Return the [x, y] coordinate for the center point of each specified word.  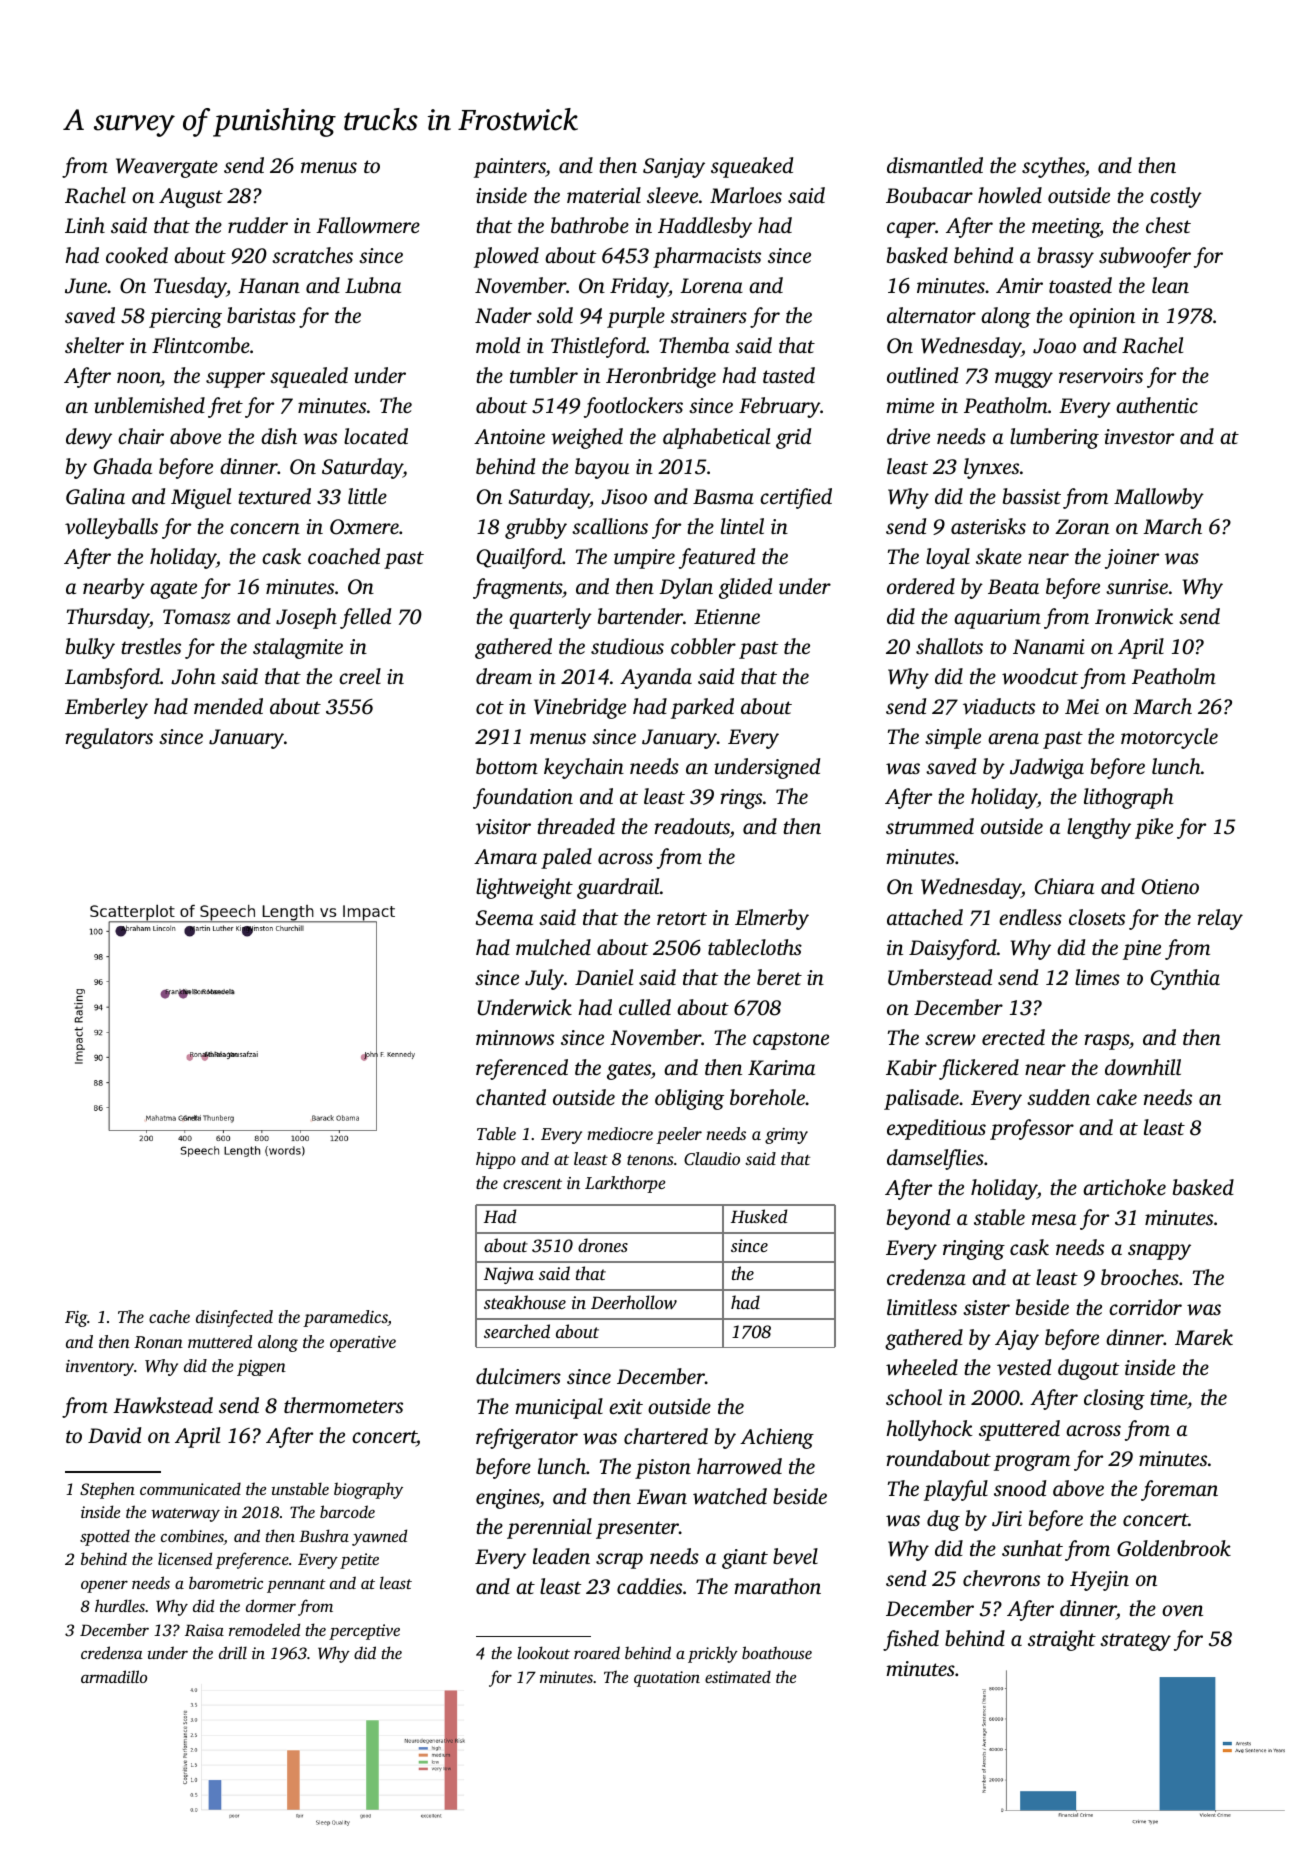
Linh [85, 225]
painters [510, 168]
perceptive [364, 1632]
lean [1170, 285]
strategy [1135, 1642]
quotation [667, 1679]
